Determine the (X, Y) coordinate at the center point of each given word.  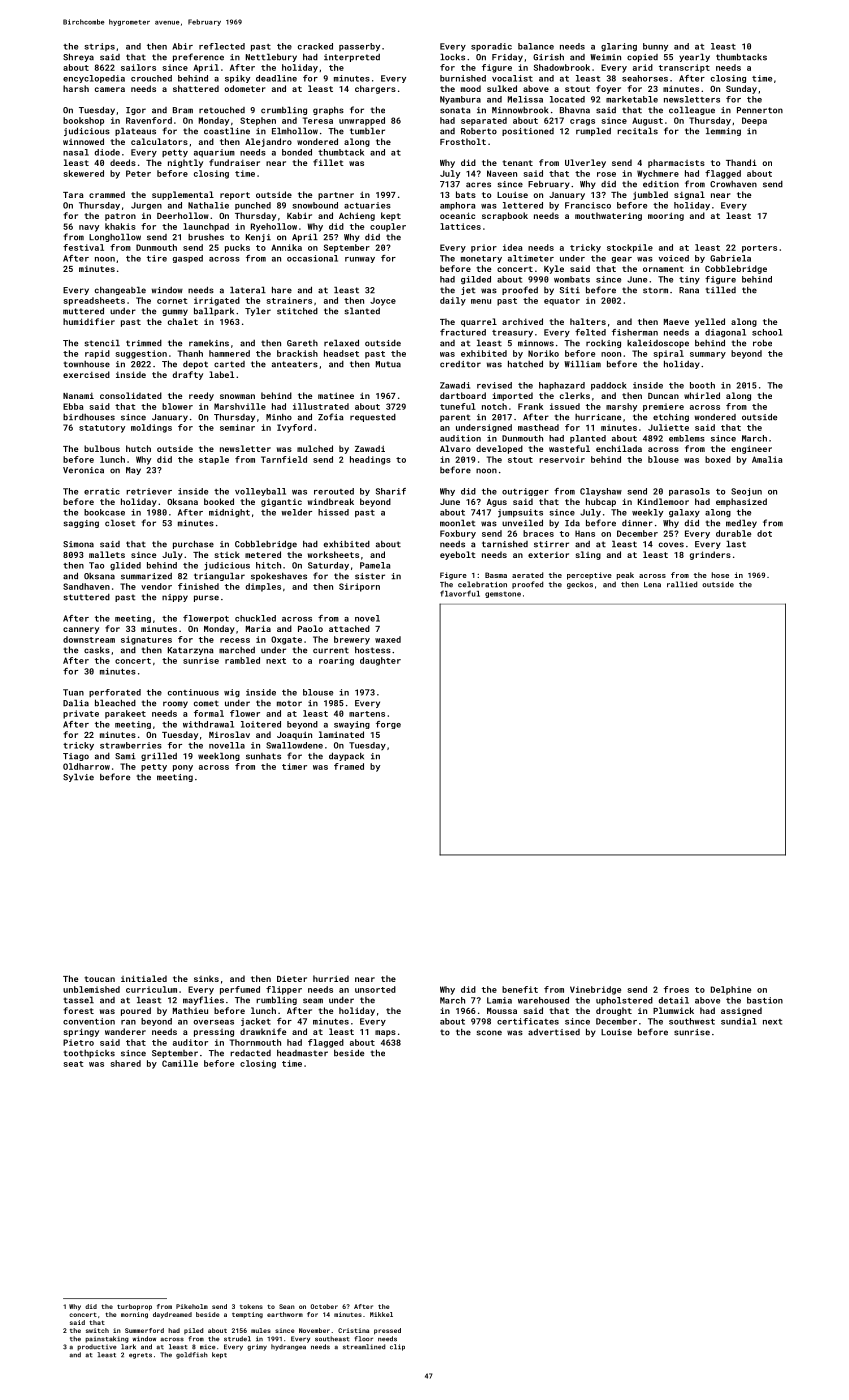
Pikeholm (192, 1306)
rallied (682, 584)
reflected (222, 46)
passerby (359, 47)
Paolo (310, 628)
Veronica (83, 470)
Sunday (741, 89)
